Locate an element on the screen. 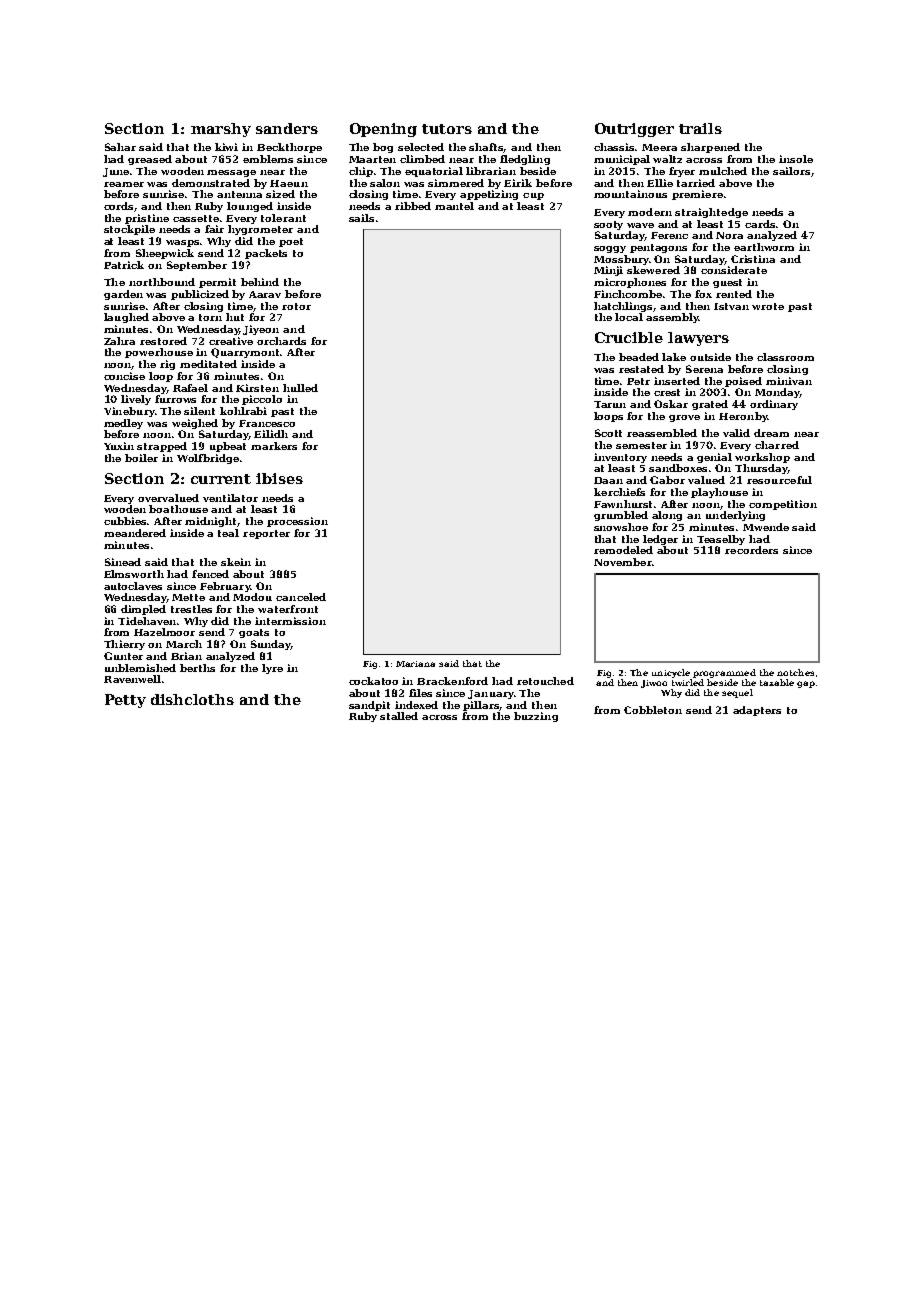 This screenshot has height=1308, width=924. earthworm is located at coordinates (764, 247).
